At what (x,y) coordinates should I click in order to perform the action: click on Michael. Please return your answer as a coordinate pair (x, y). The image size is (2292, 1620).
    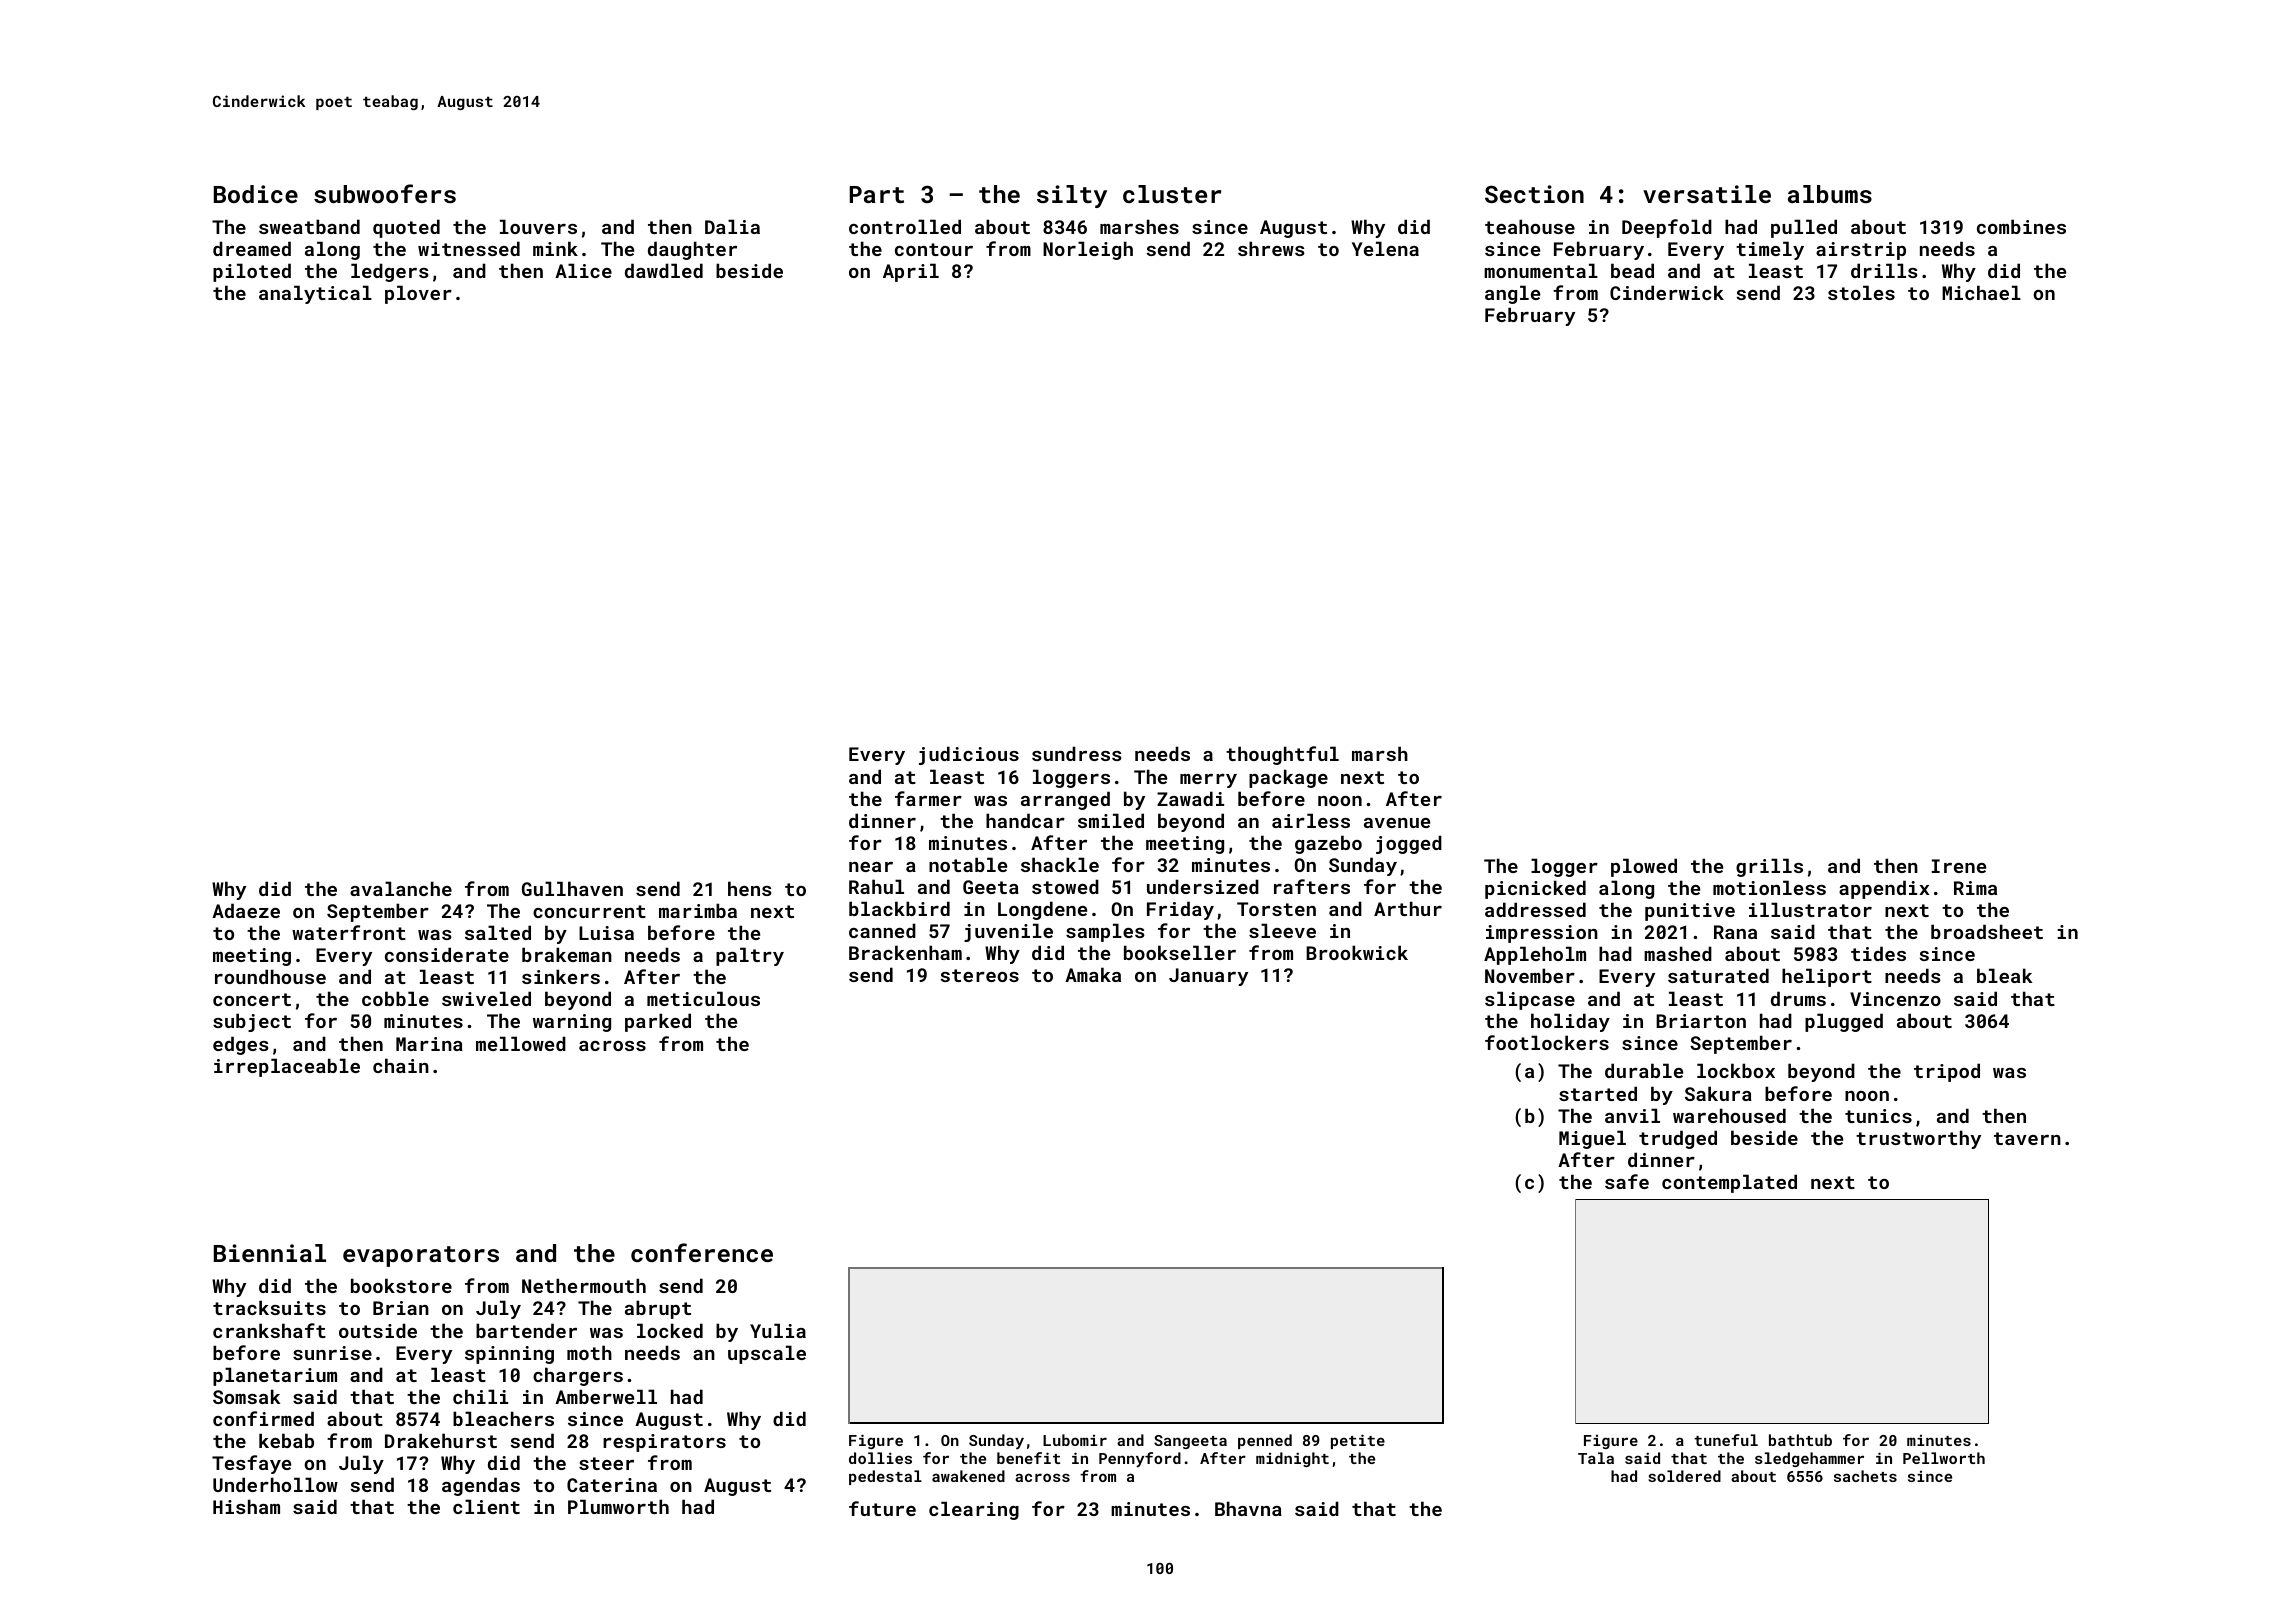
    Looking at the image, I should click on (1981, 292).
